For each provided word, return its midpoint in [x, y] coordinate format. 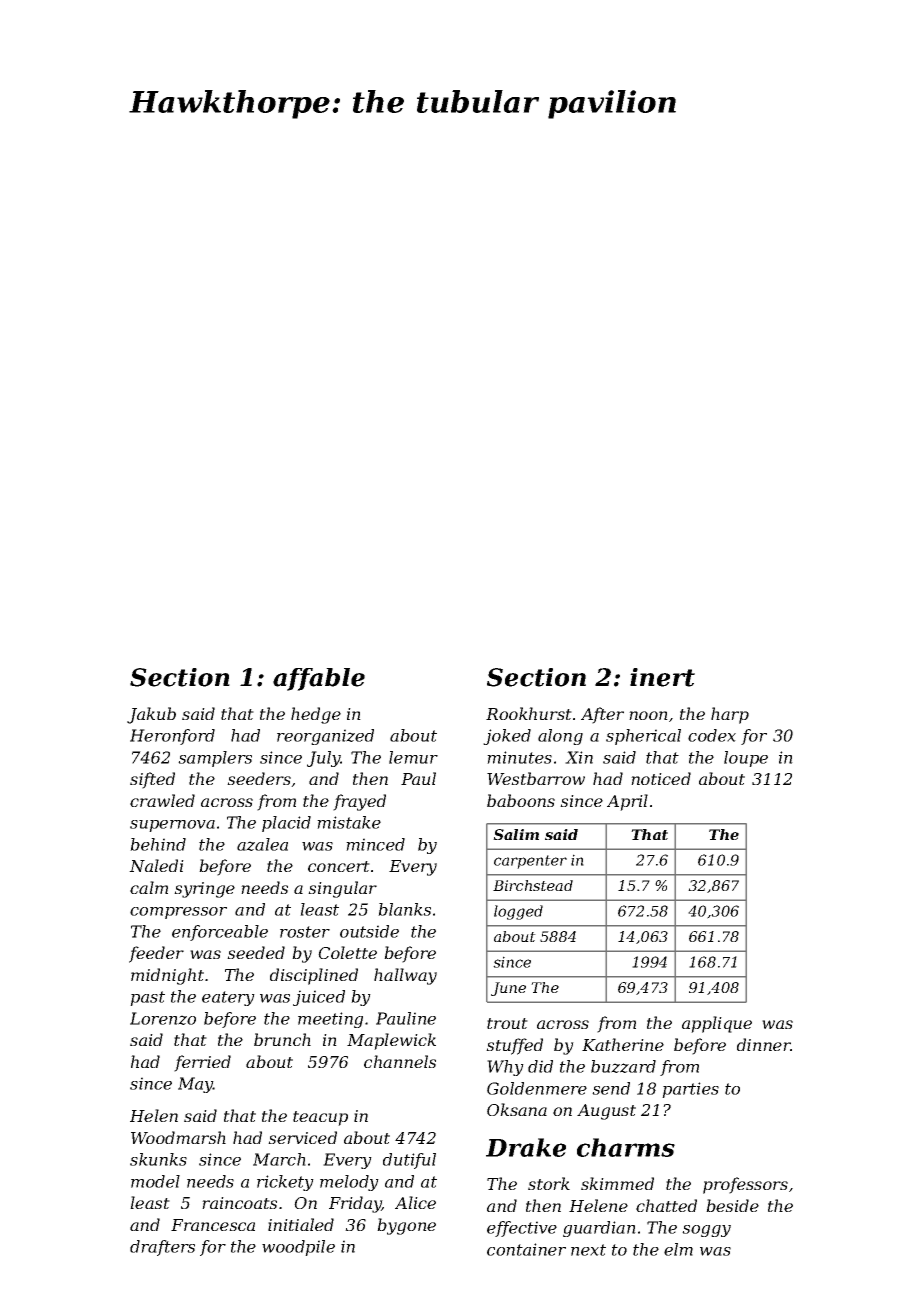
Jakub [151, 715]
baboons [521, 800]
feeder [156, 954]
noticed [661, 778]
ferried [202, 1063]
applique [717, 1024]
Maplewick [391, 1041]
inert [662, 677]
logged [518, 912]
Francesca [213, 1225]
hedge [316, 715]
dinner [764, 1044]
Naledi [156, 865]
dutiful [409, 1161]
